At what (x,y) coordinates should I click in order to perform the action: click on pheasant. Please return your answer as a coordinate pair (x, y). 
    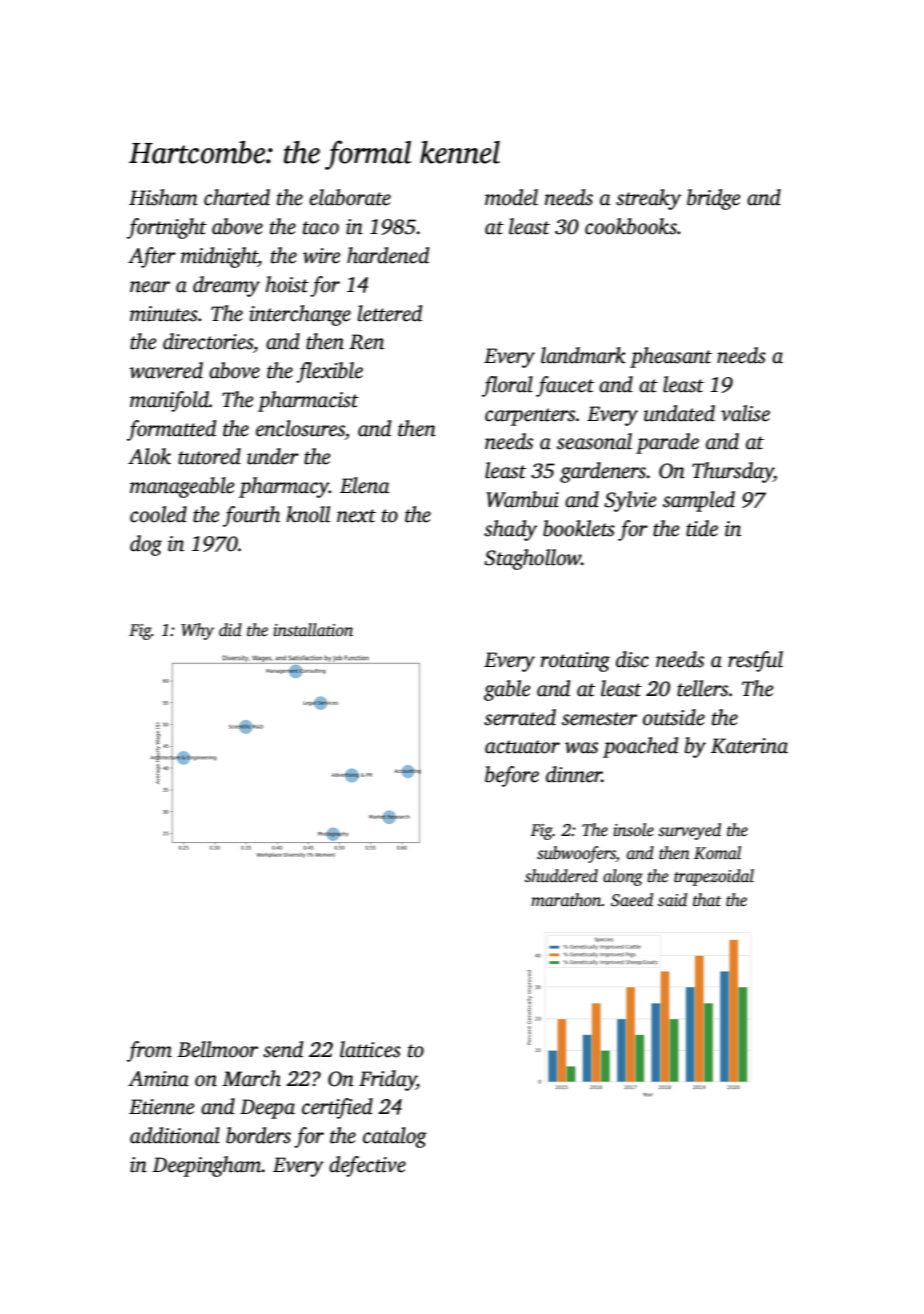
    Looking at the image, I should click on (671, 357).
